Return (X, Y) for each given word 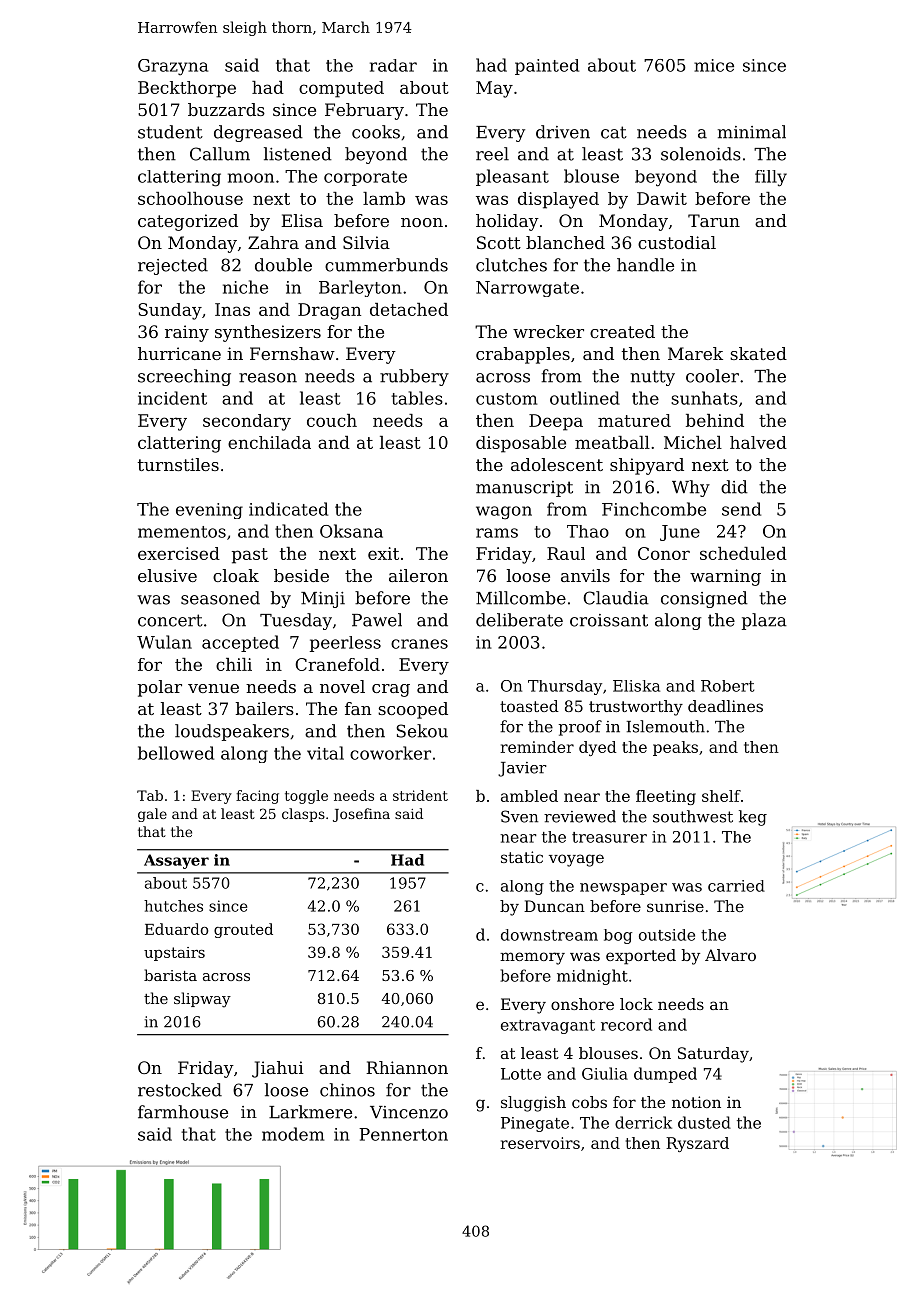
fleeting (666, 797)
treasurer (609, 837)
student (170, 132)
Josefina (361, 815)
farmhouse (183, 1112)
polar (160, 688)
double (283, 265)
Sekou (422, 731)
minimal (752, 132)
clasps (303, 815)
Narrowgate (527, 289)
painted (547, 67)
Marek (695, 353)
